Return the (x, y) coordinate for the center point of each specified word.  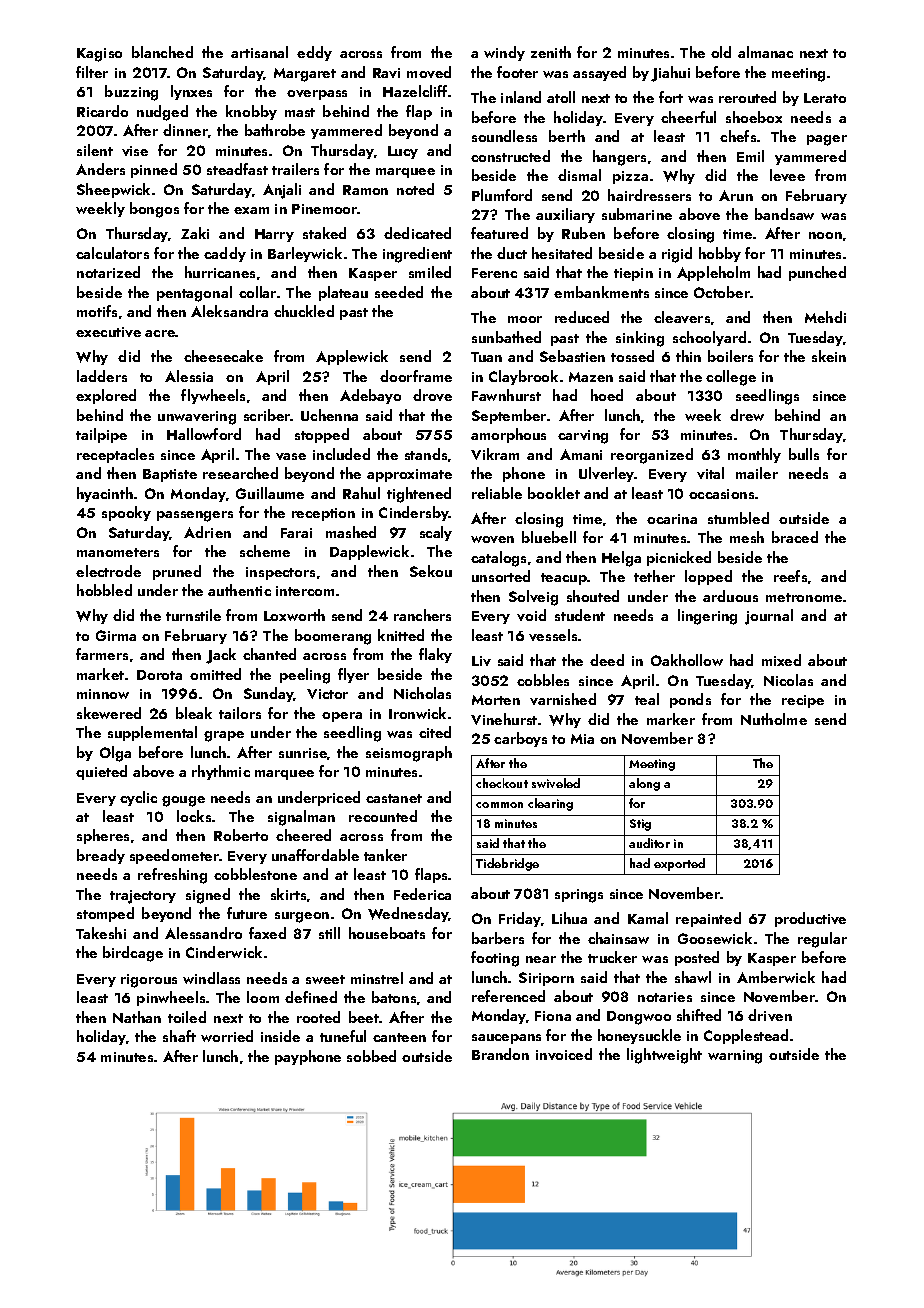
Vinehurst (504, 719)
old (721, 52)
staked (324, 233)
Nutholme (774, 719)
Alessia (189, 376)
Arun (736, 195)
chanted (269, 654)
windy (504, 53)
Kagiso (99, 55)
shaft (179, 1036)
